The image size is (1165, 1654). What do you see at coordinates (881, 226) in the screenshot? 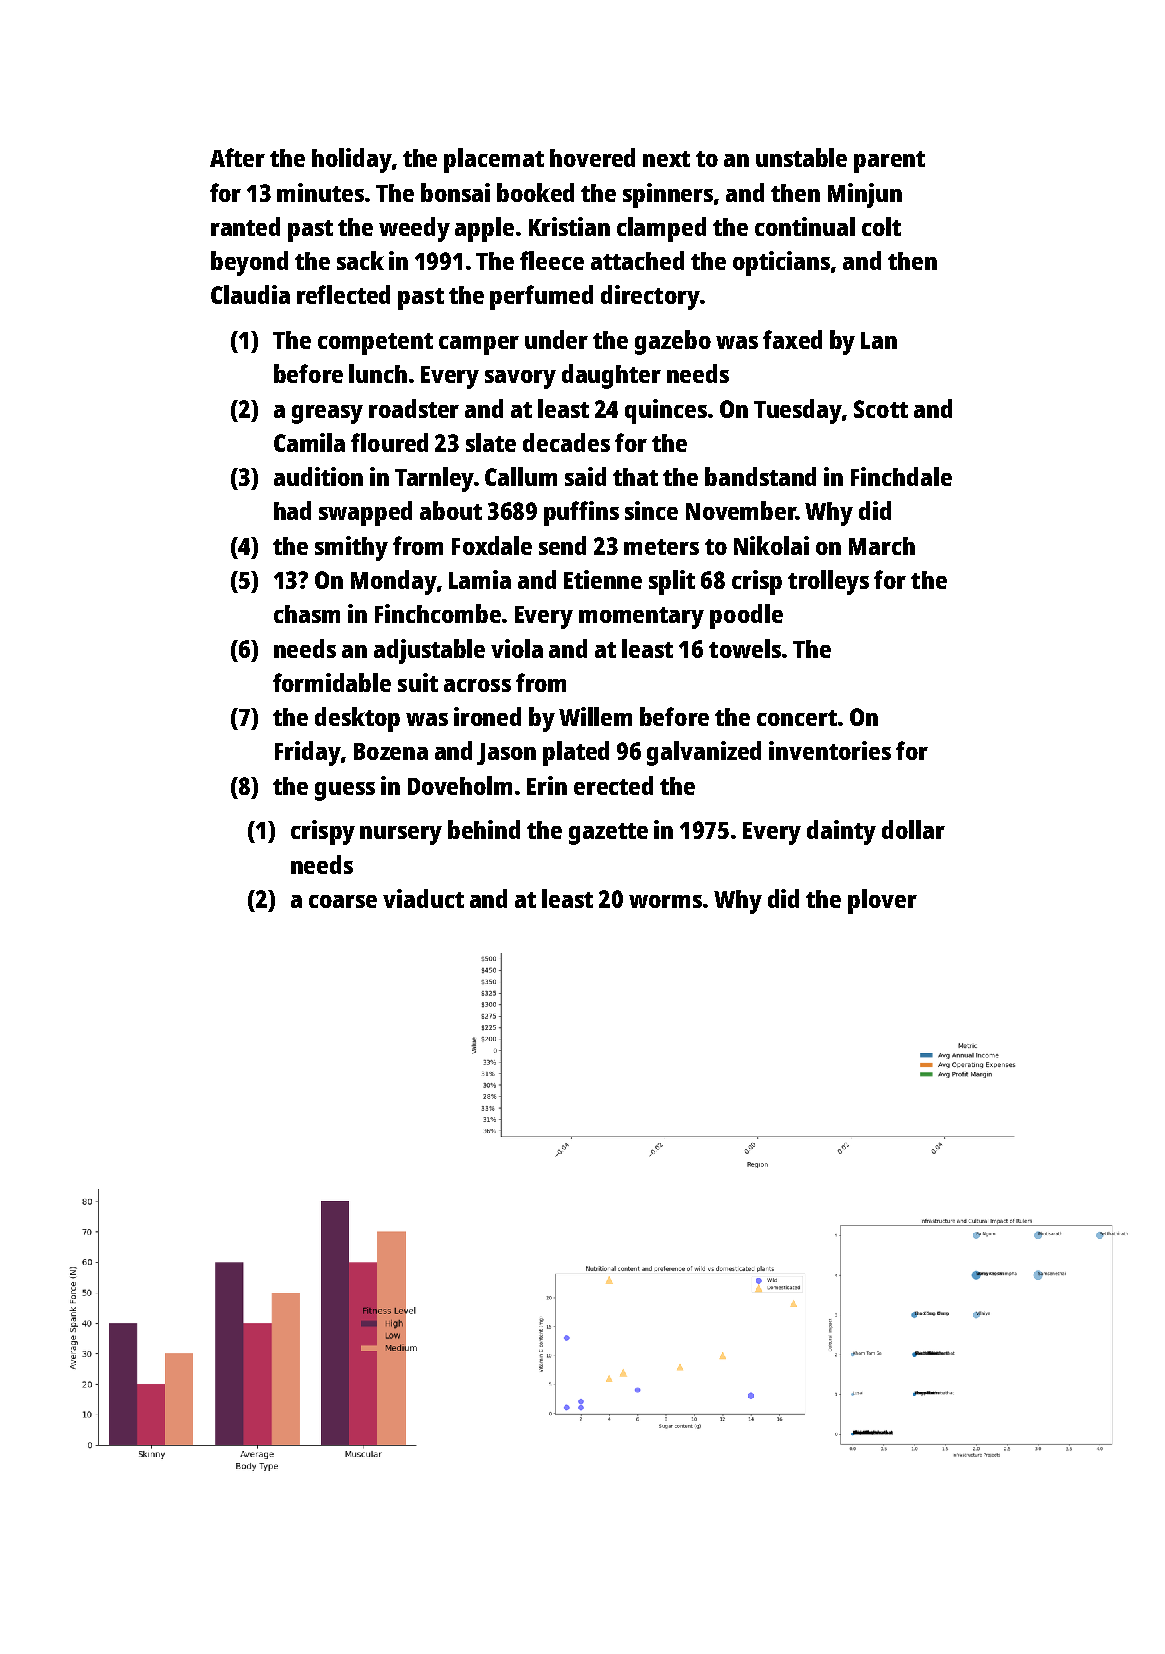
I see `colt` at bounding box center [881, 226].
